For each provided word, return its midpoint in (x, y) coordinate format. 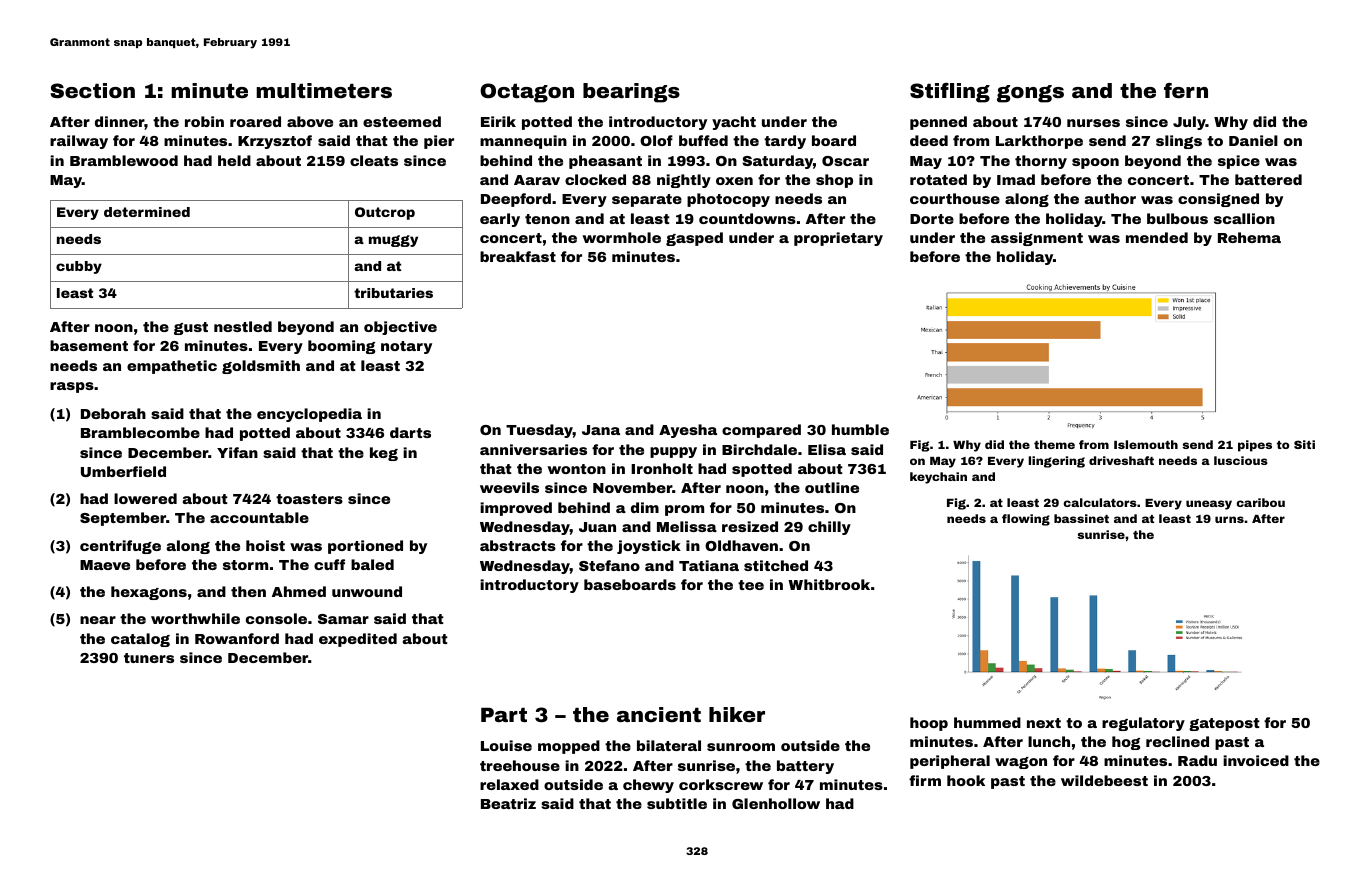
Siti (1304, 444)
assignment (1037, 239)
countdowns (747, 218)
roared (255, 121)
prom (684, 510)
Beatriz (508, 803)
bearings (631, 93)
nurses (1093, 123)
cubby (79, 267)
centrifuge (120, 547)
